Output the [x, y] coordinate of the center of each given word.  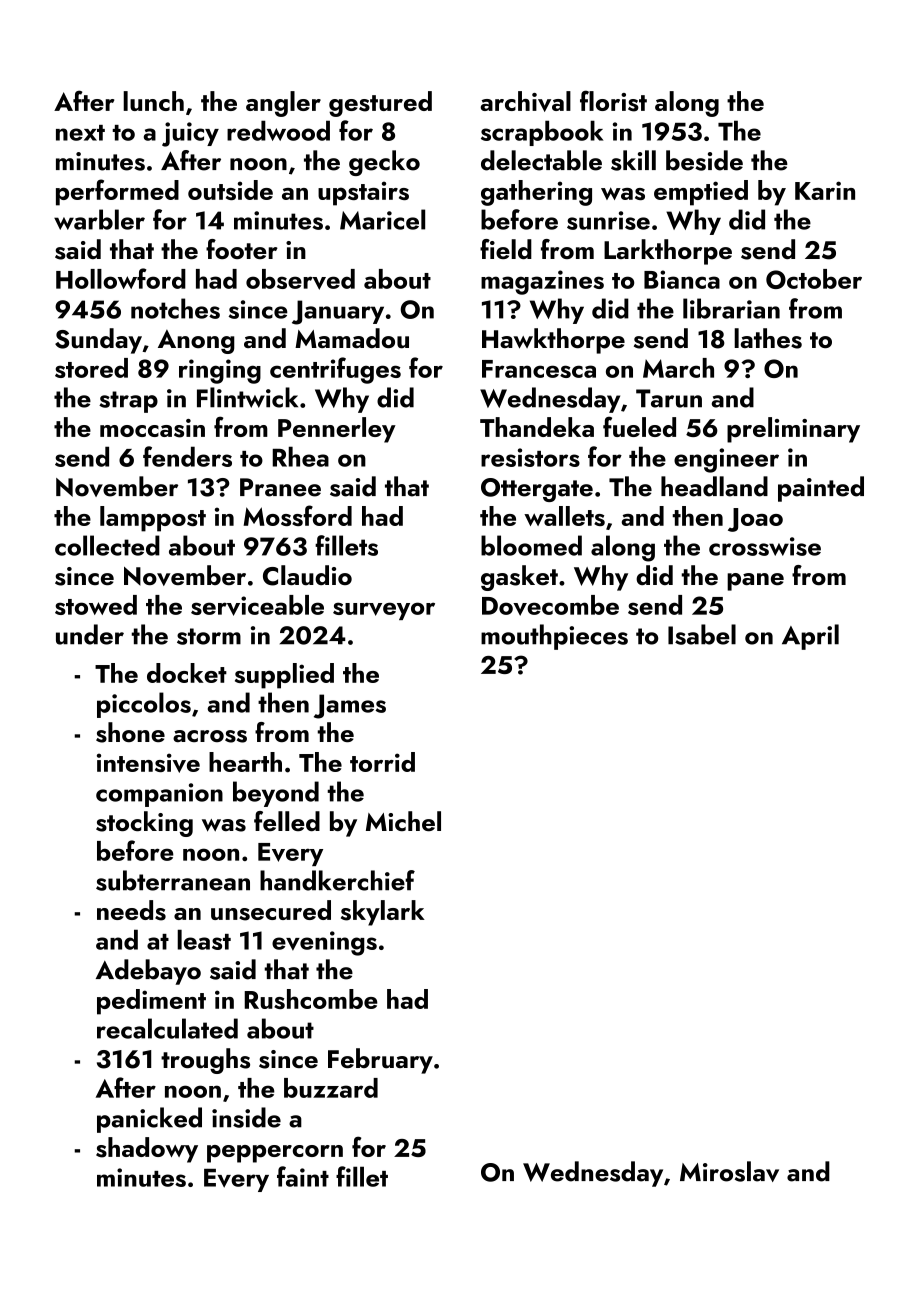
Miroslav [729, 1171]
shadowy [147, 1150]
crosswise [765, 546]
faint [303, 1176]
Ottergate [537, 490]
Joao [755, 520]
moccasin [152, 428]
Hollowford [121, 278]
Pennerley [337, 430]
